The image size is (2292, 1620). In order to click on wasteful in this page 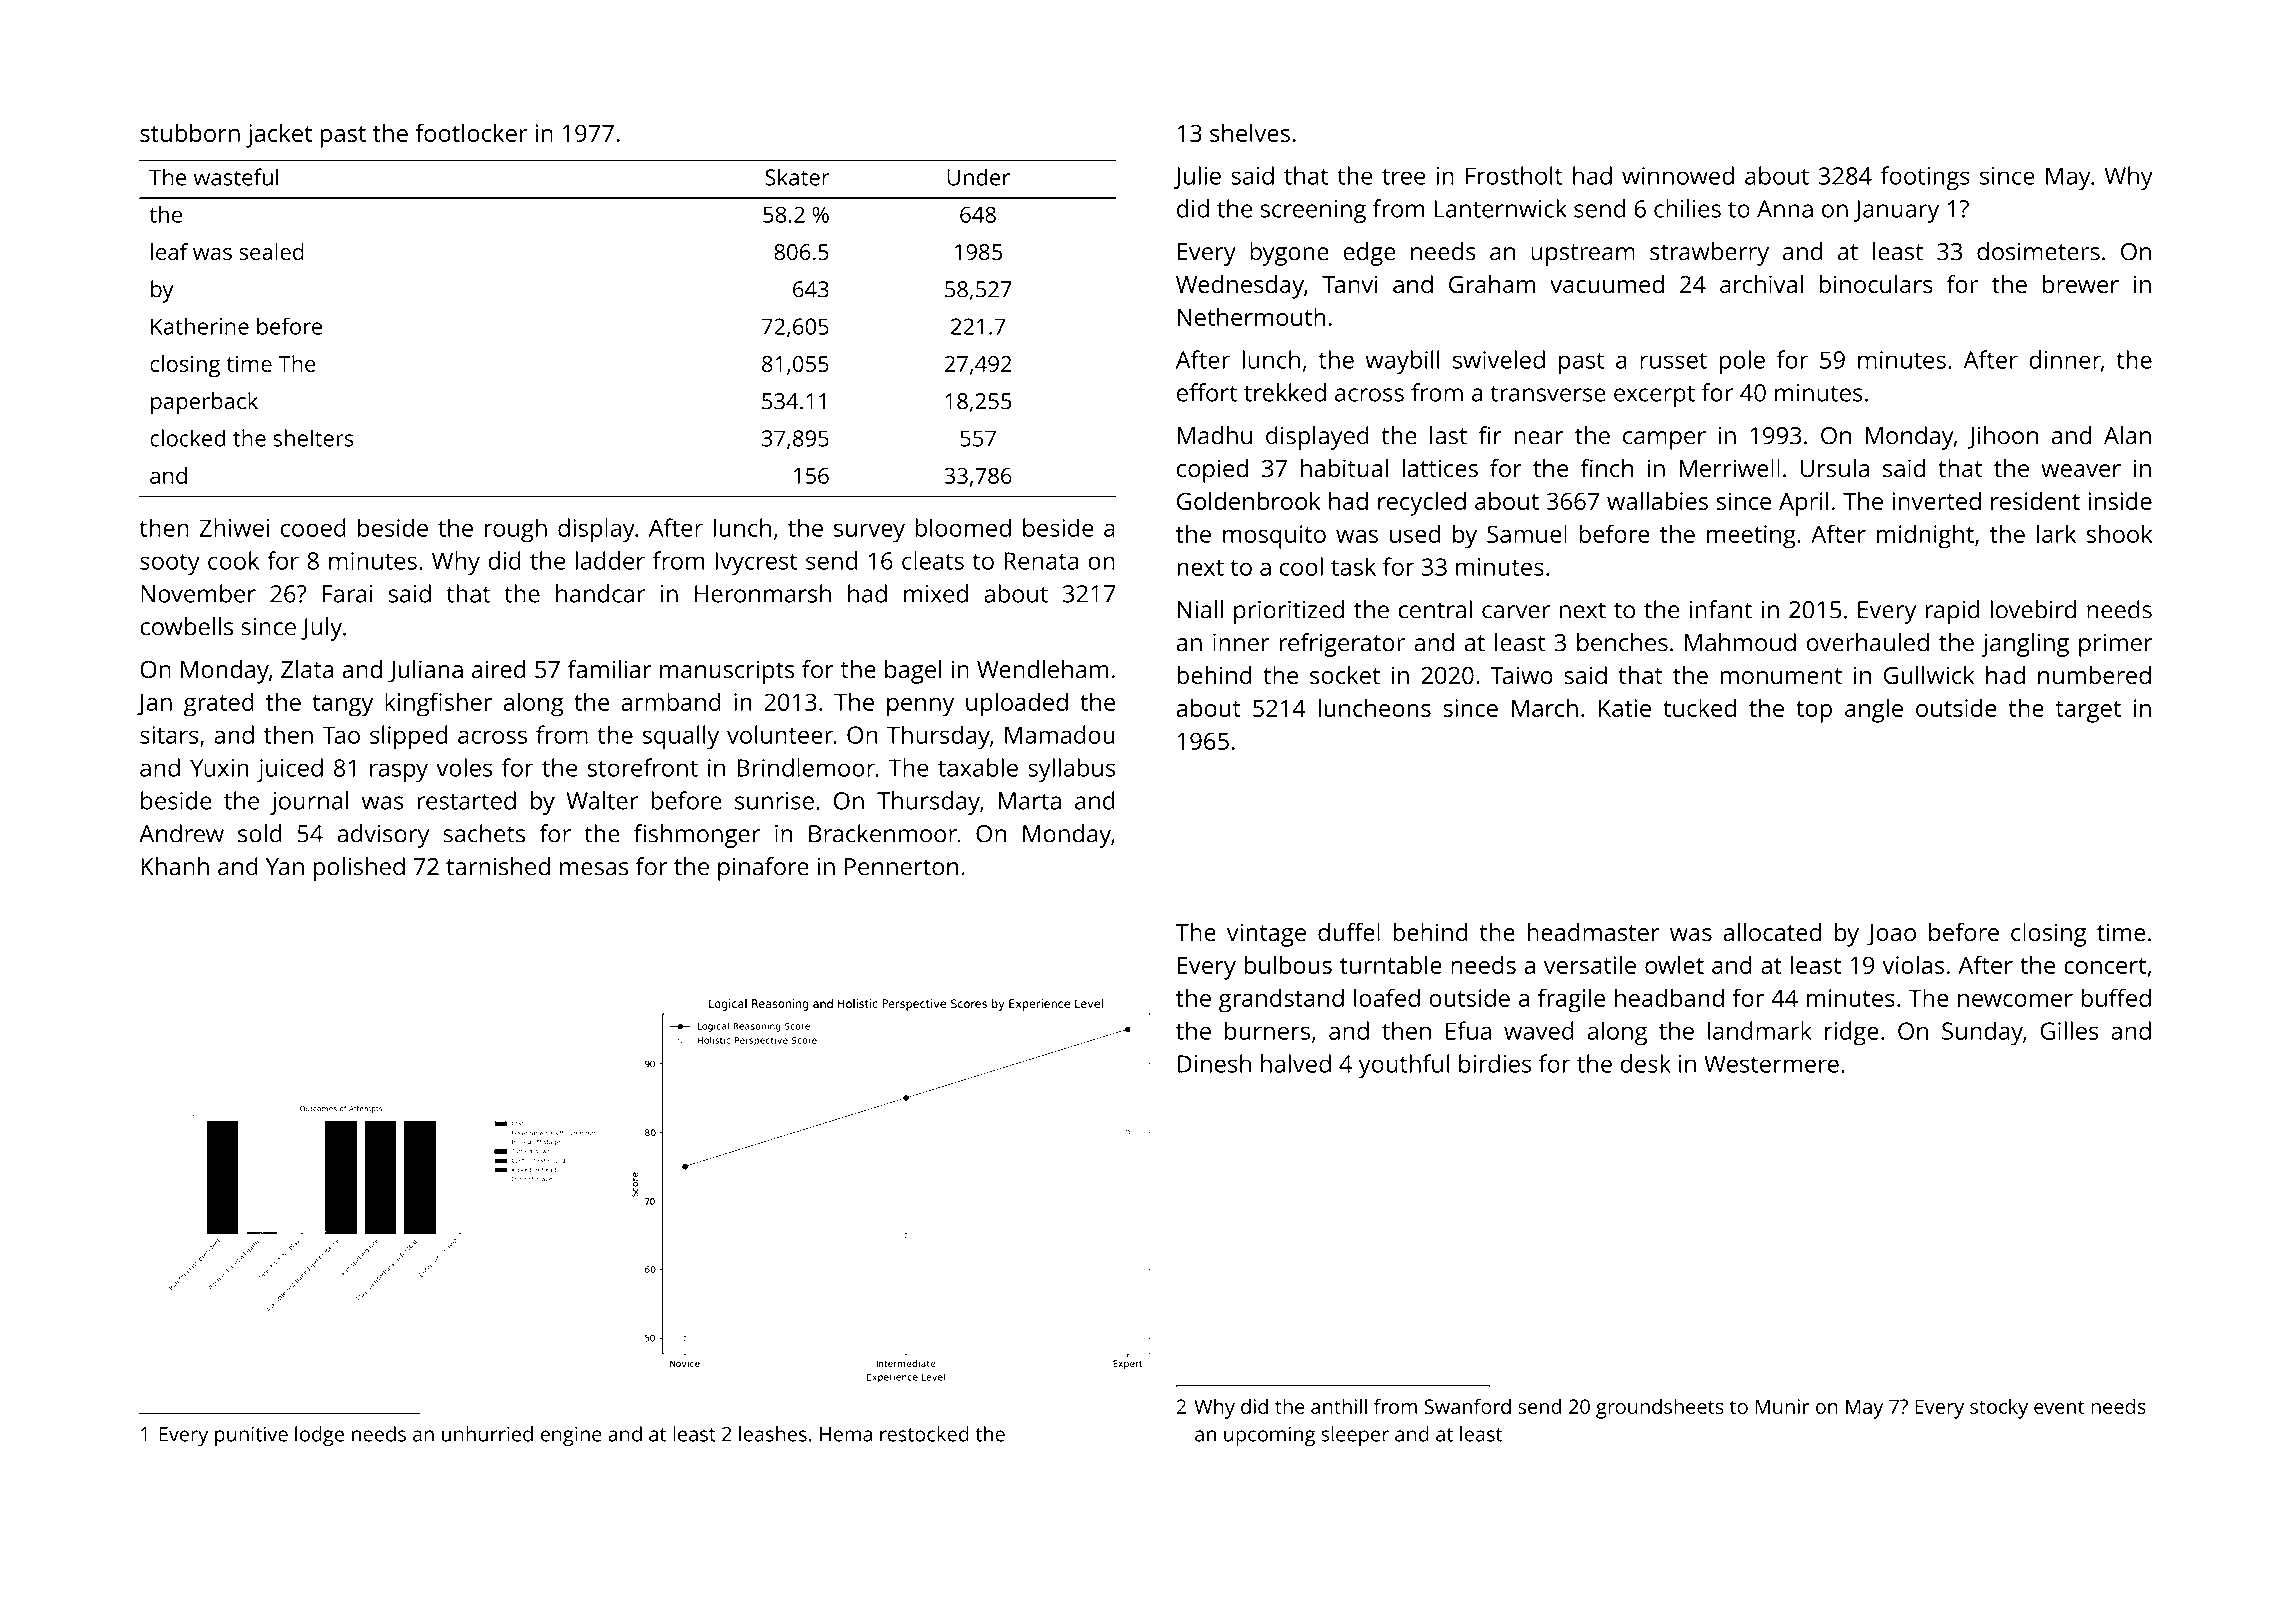, I will do `click(235, 177)`.
